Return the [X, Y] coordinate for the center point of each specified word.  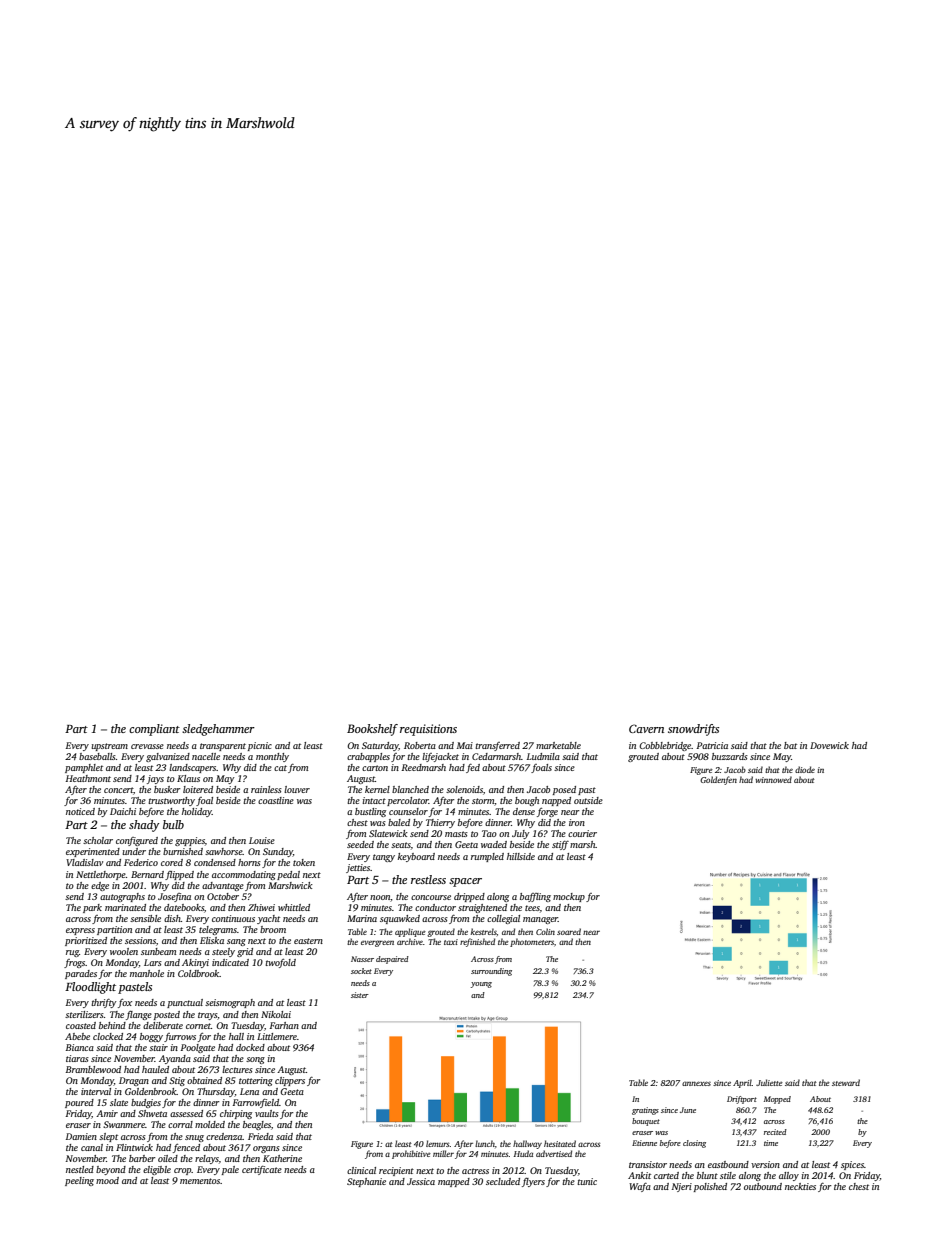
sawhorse [224, 851]
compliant [154, 730]
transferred [497, 746]
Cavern [646, 728]
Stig [177, 1081]
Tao [489, 833]
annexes [696, 1083]
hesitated [560, 1143]
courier [582, 833]
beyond [111, 1170]
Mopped [777, 1100]
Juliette [769, 1082]
